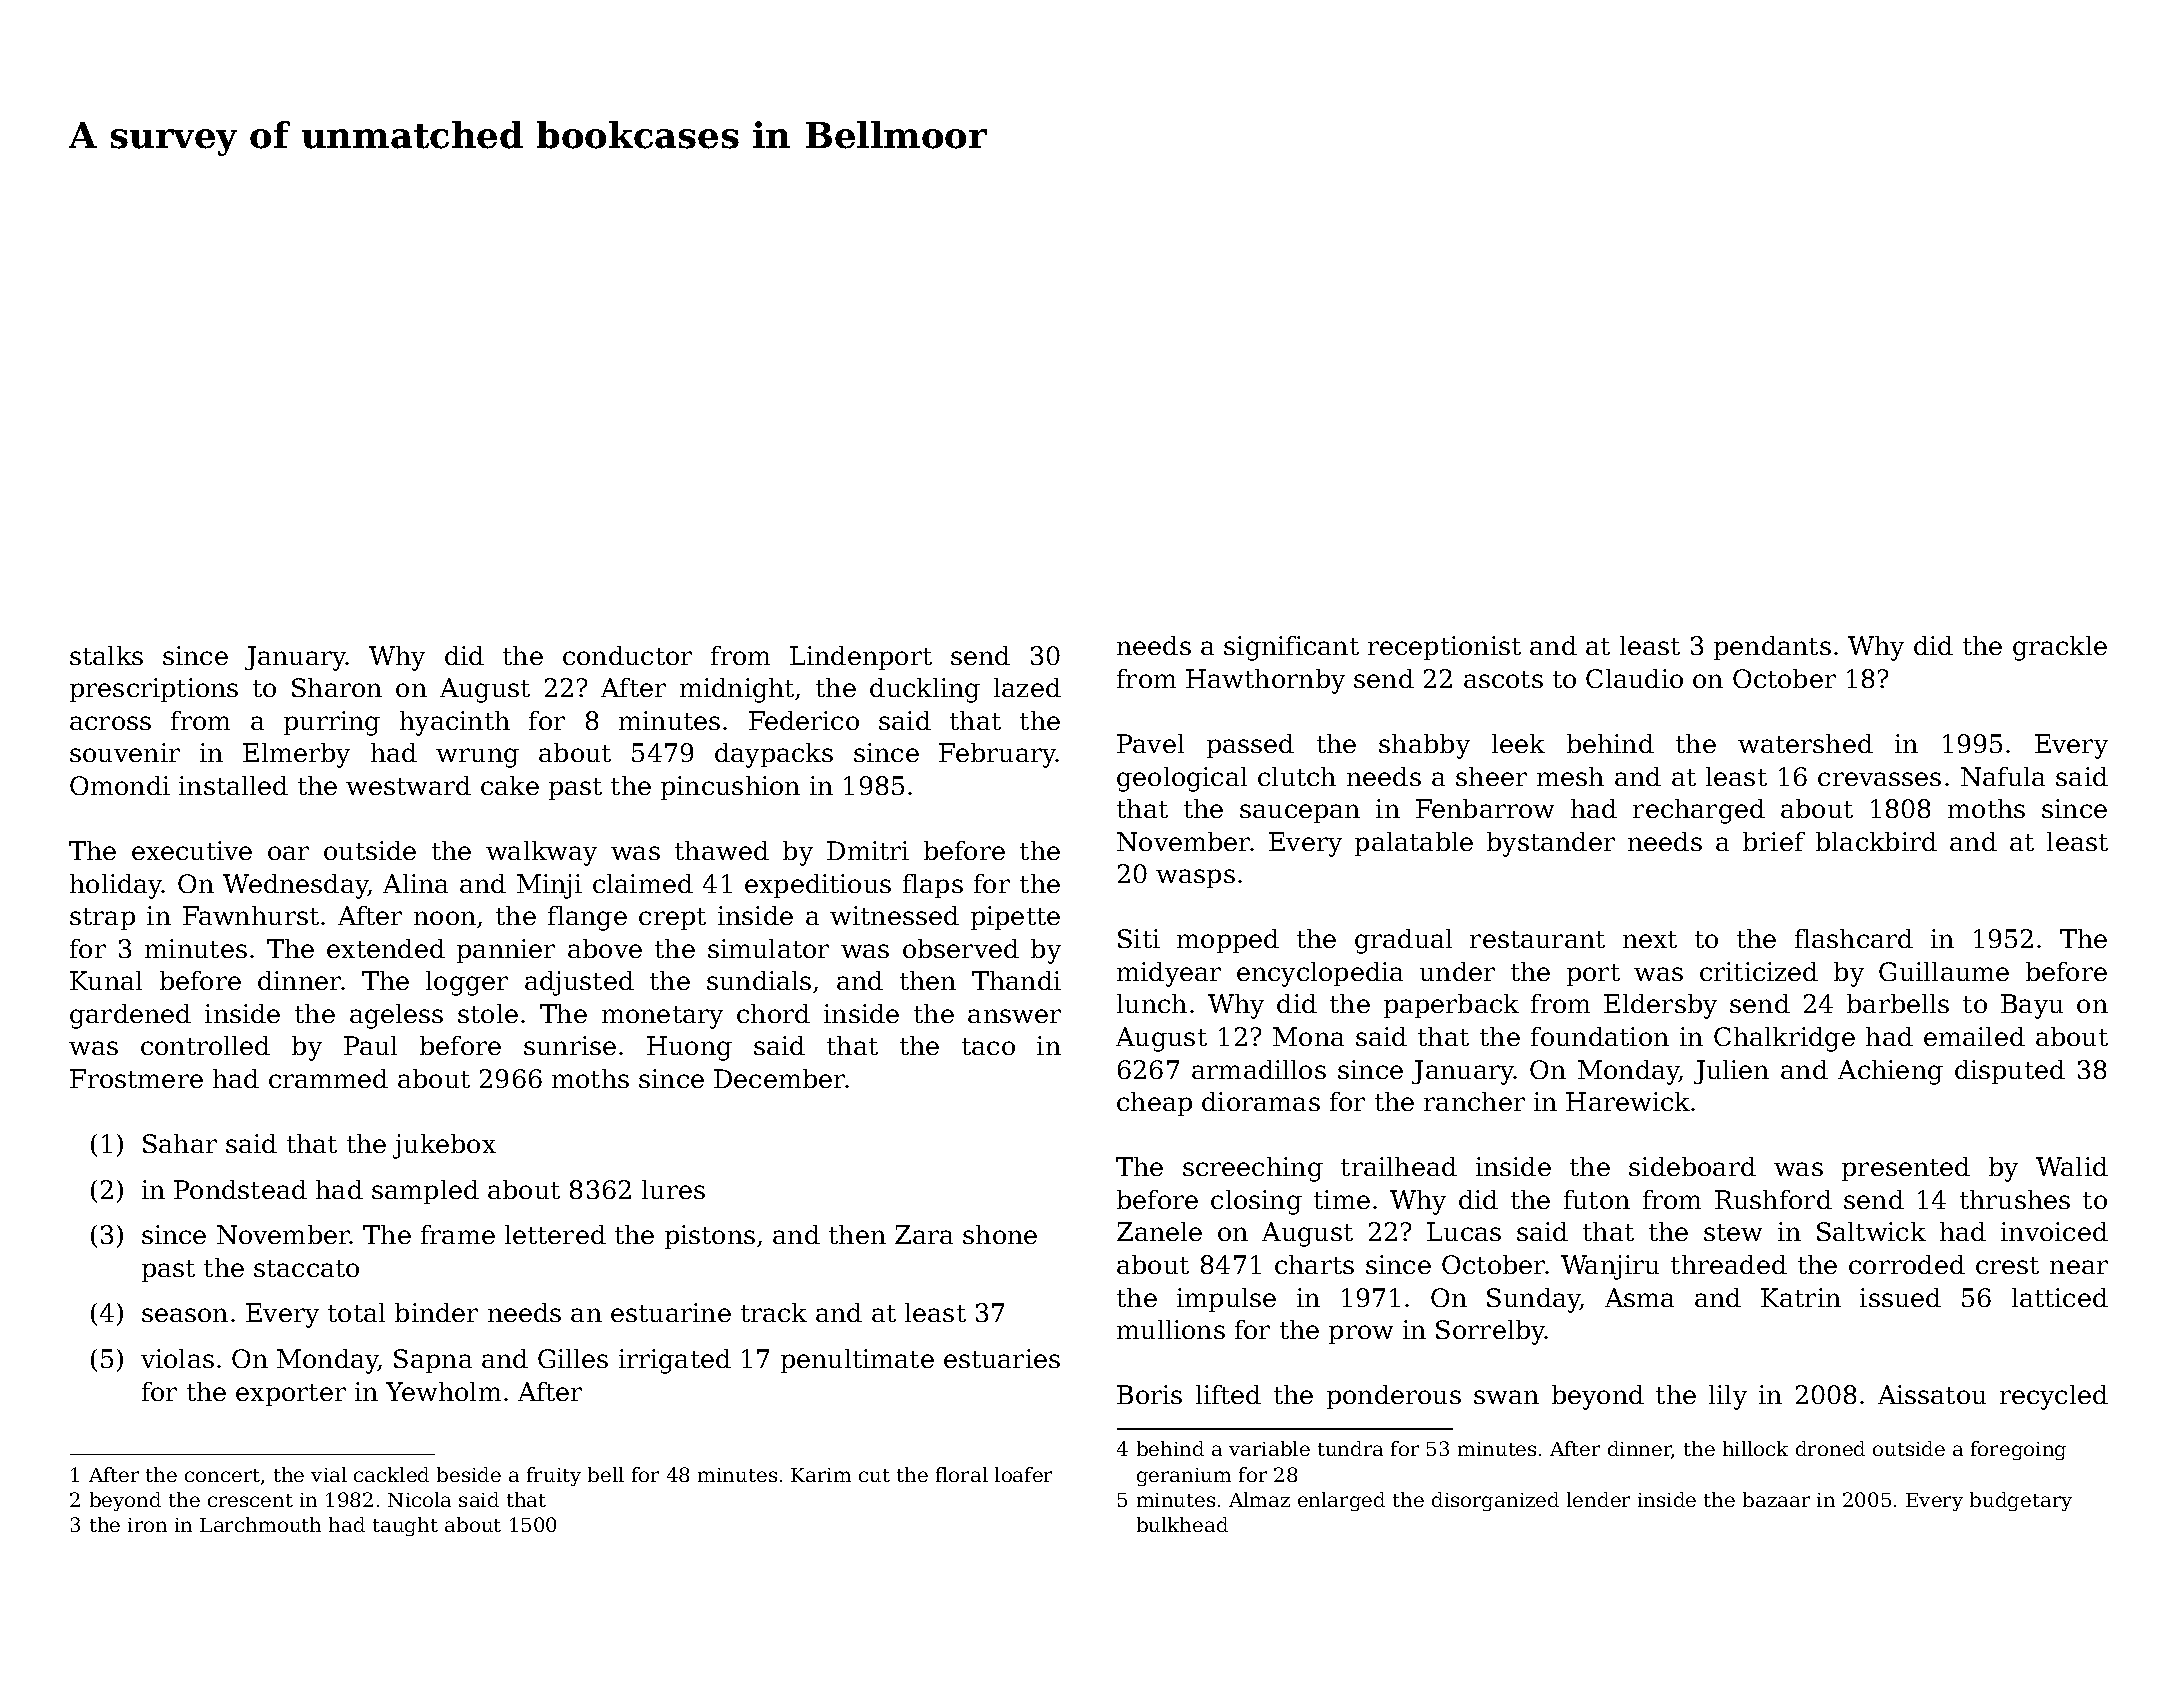 The width and height of the document is (2178, 1683). What do you see at coordinates (2060, 648) in the document?
I see `grackle` at bounding box center [2060, 648].
